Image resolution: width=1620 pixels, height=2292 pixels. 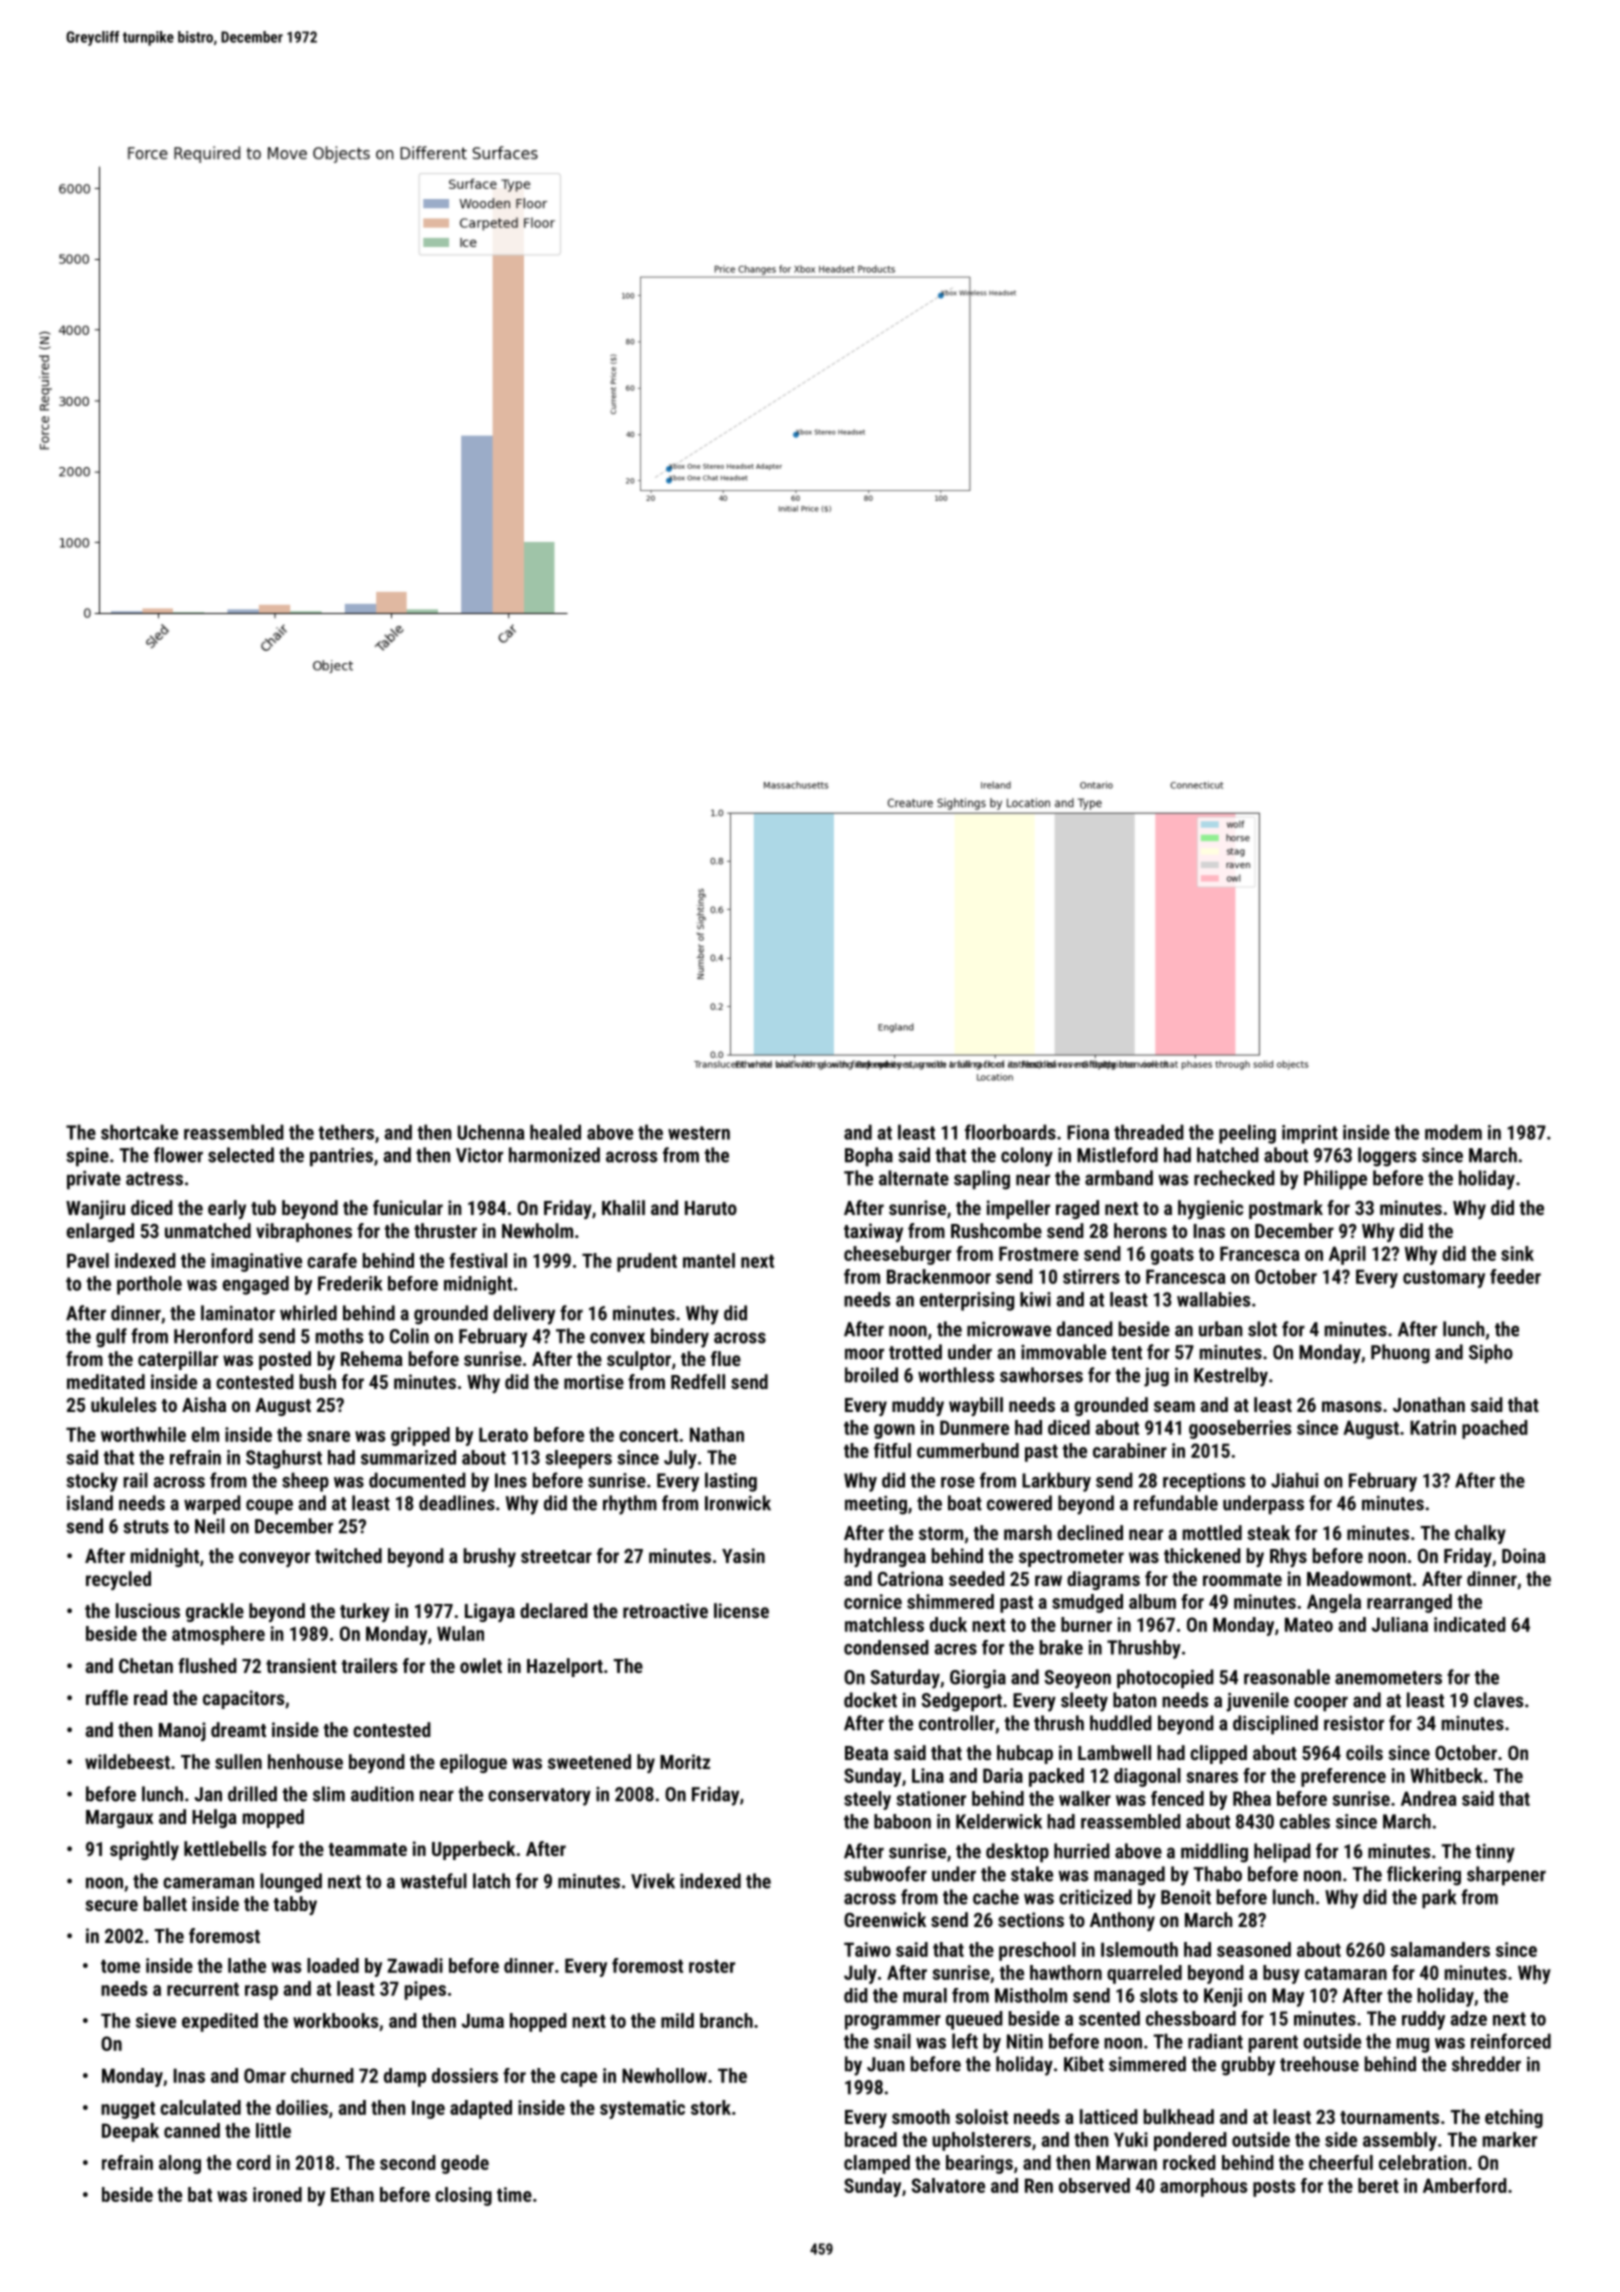 What do you see at coordinates (978, 1679) in the document?
I see `Giorgia` at bounding box center [978, 1679].
